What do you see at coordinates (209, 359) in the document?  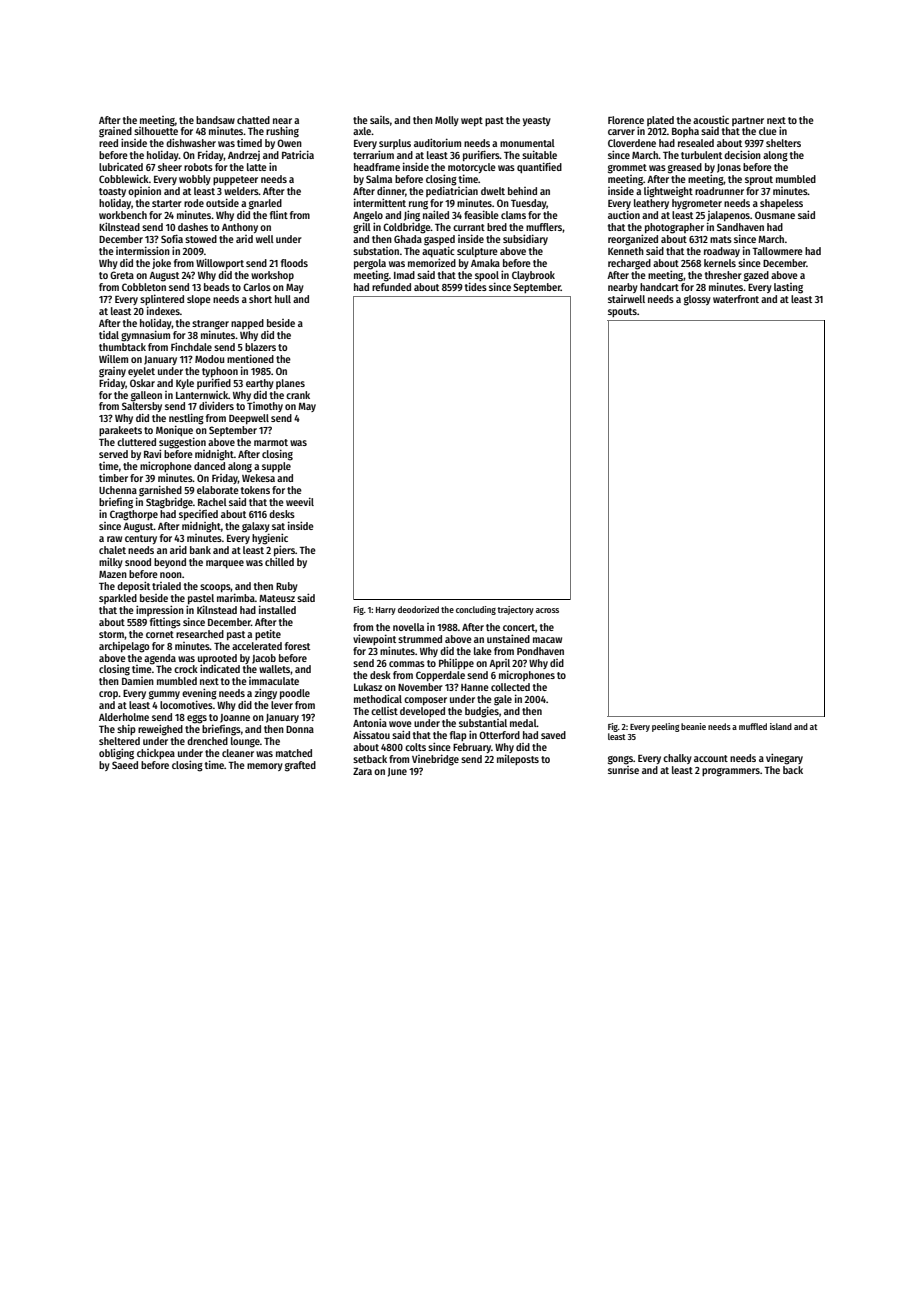 I see `Modou` at bounding box center [209, 359].
